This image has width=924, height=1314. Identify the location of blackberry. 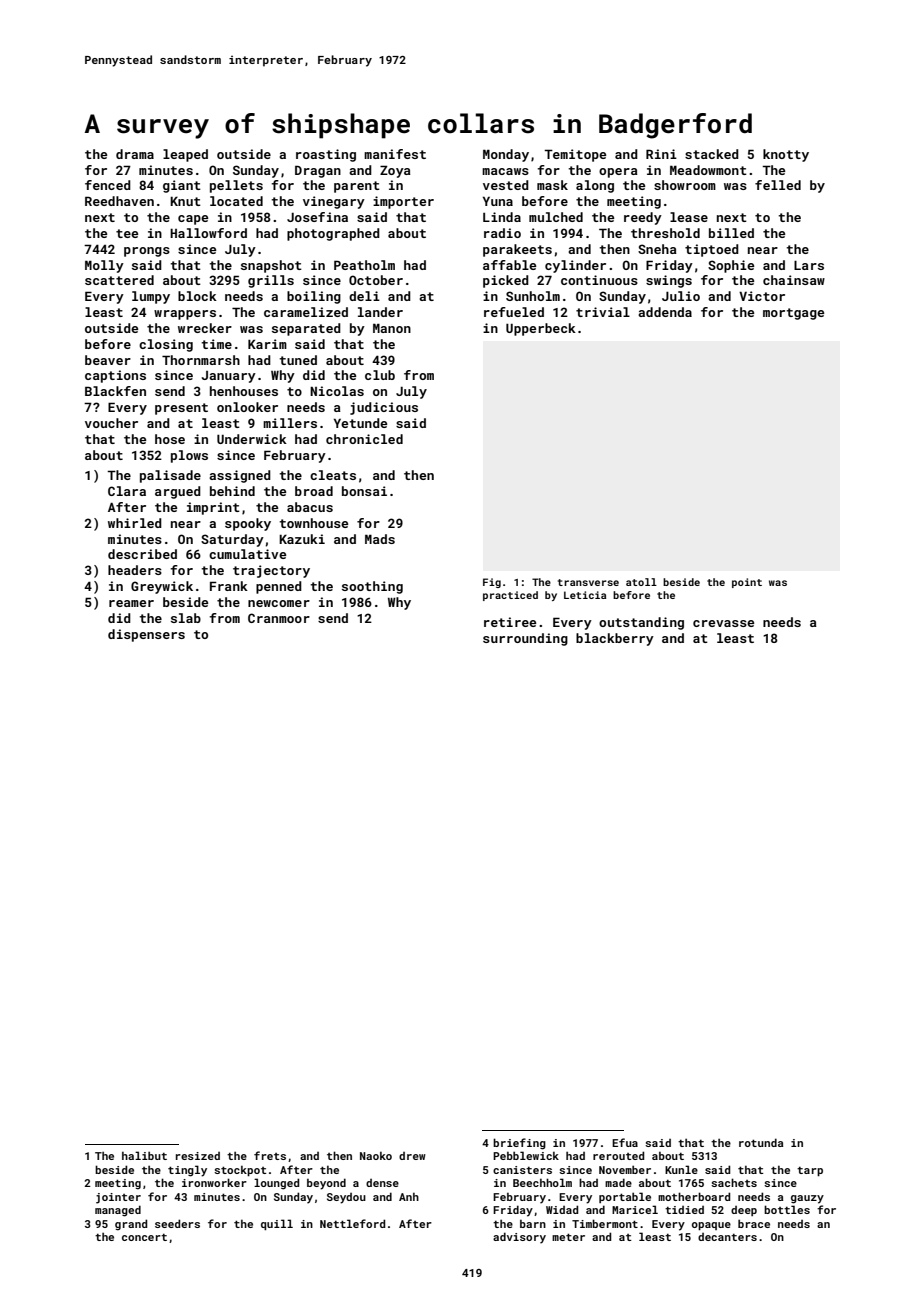
(615, 639).
